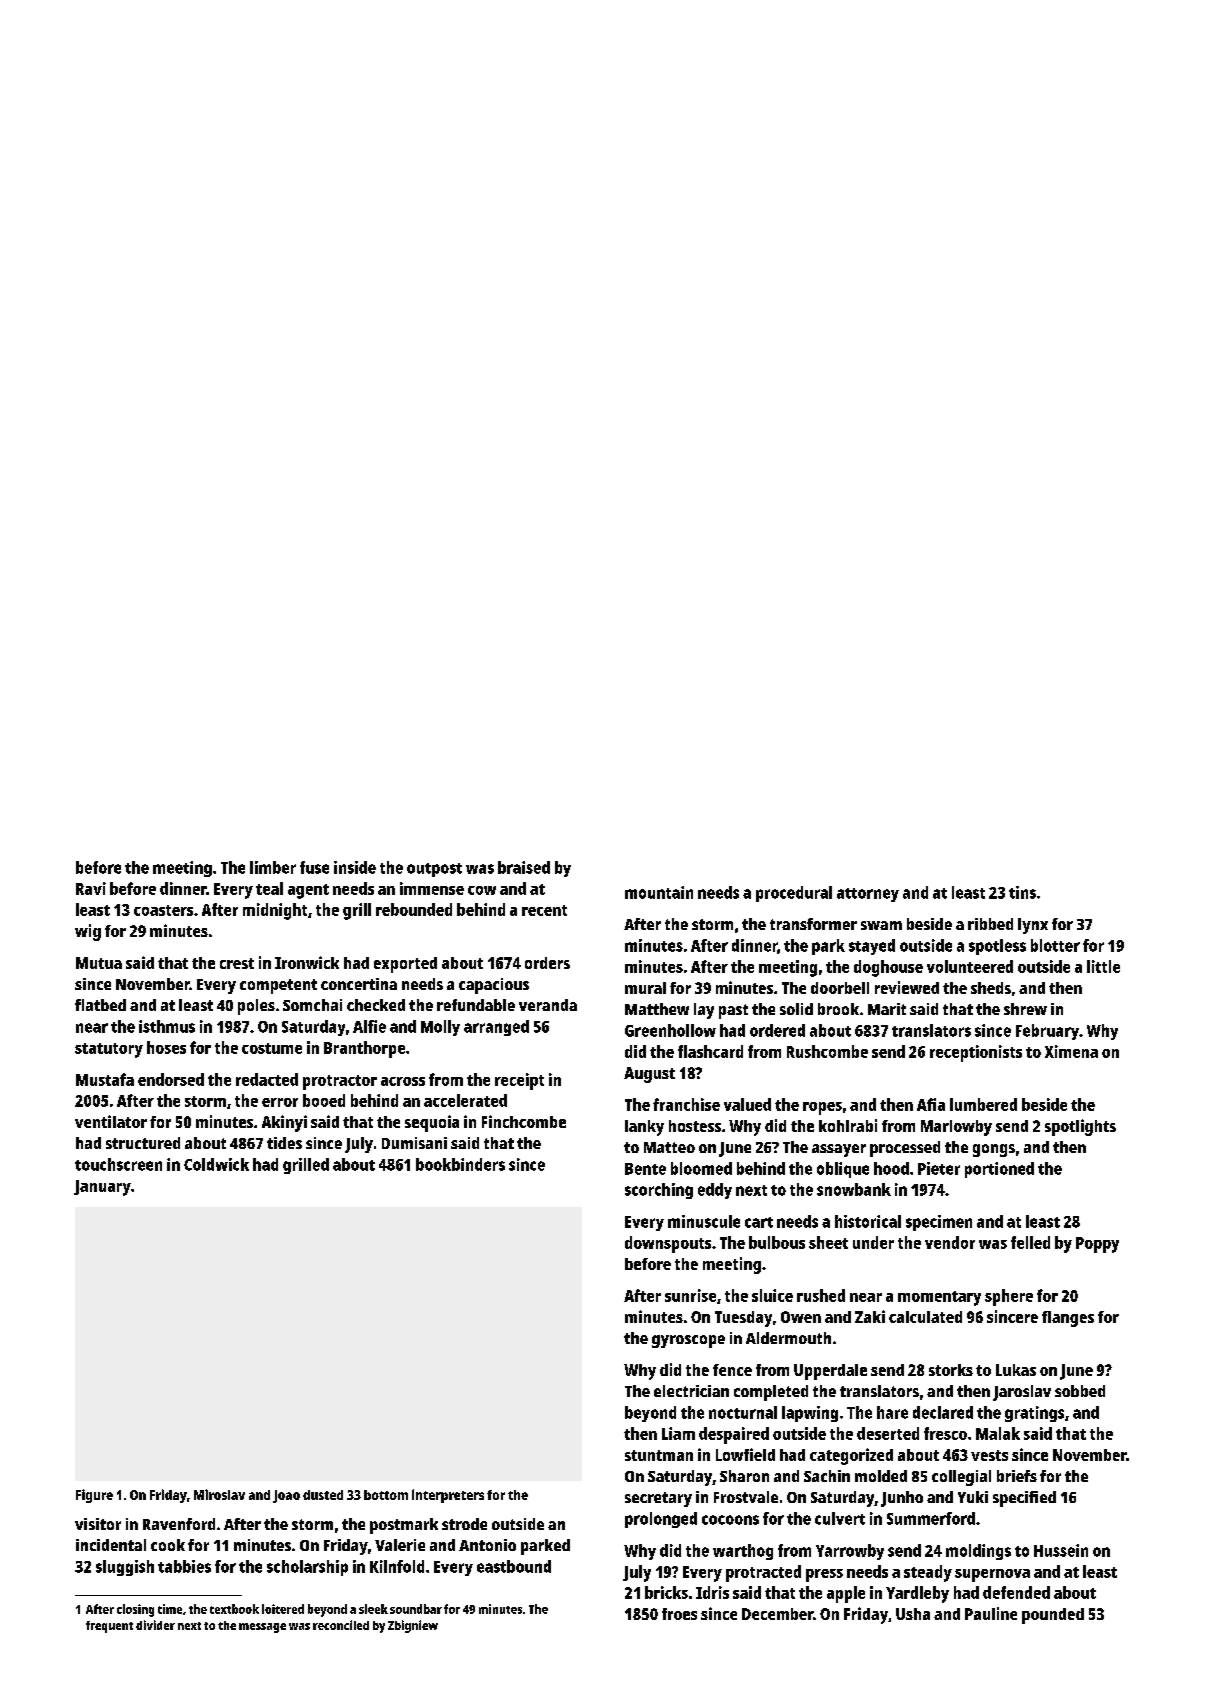  What do you see at coordinates (400, 1545) in the screenshot?
I see `Valerie` at bounding box center [400, 1545].
